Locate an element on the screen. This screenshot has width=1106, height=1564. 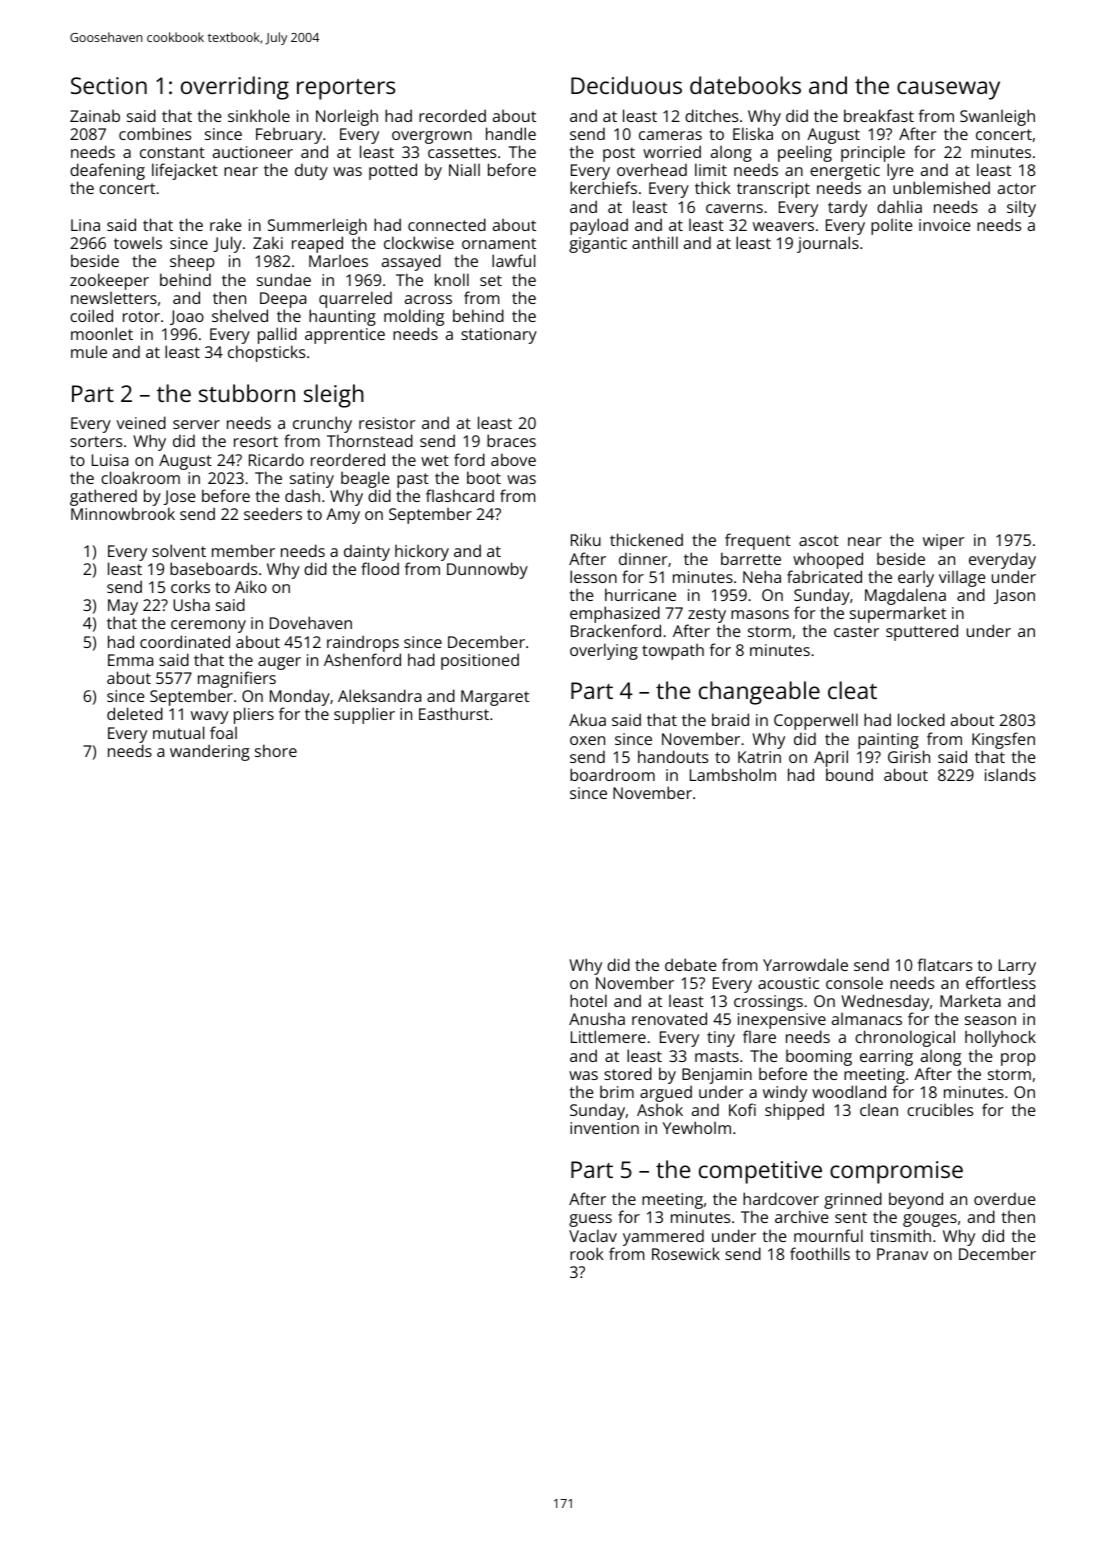
Joao is located at coordinates (187, 317).
